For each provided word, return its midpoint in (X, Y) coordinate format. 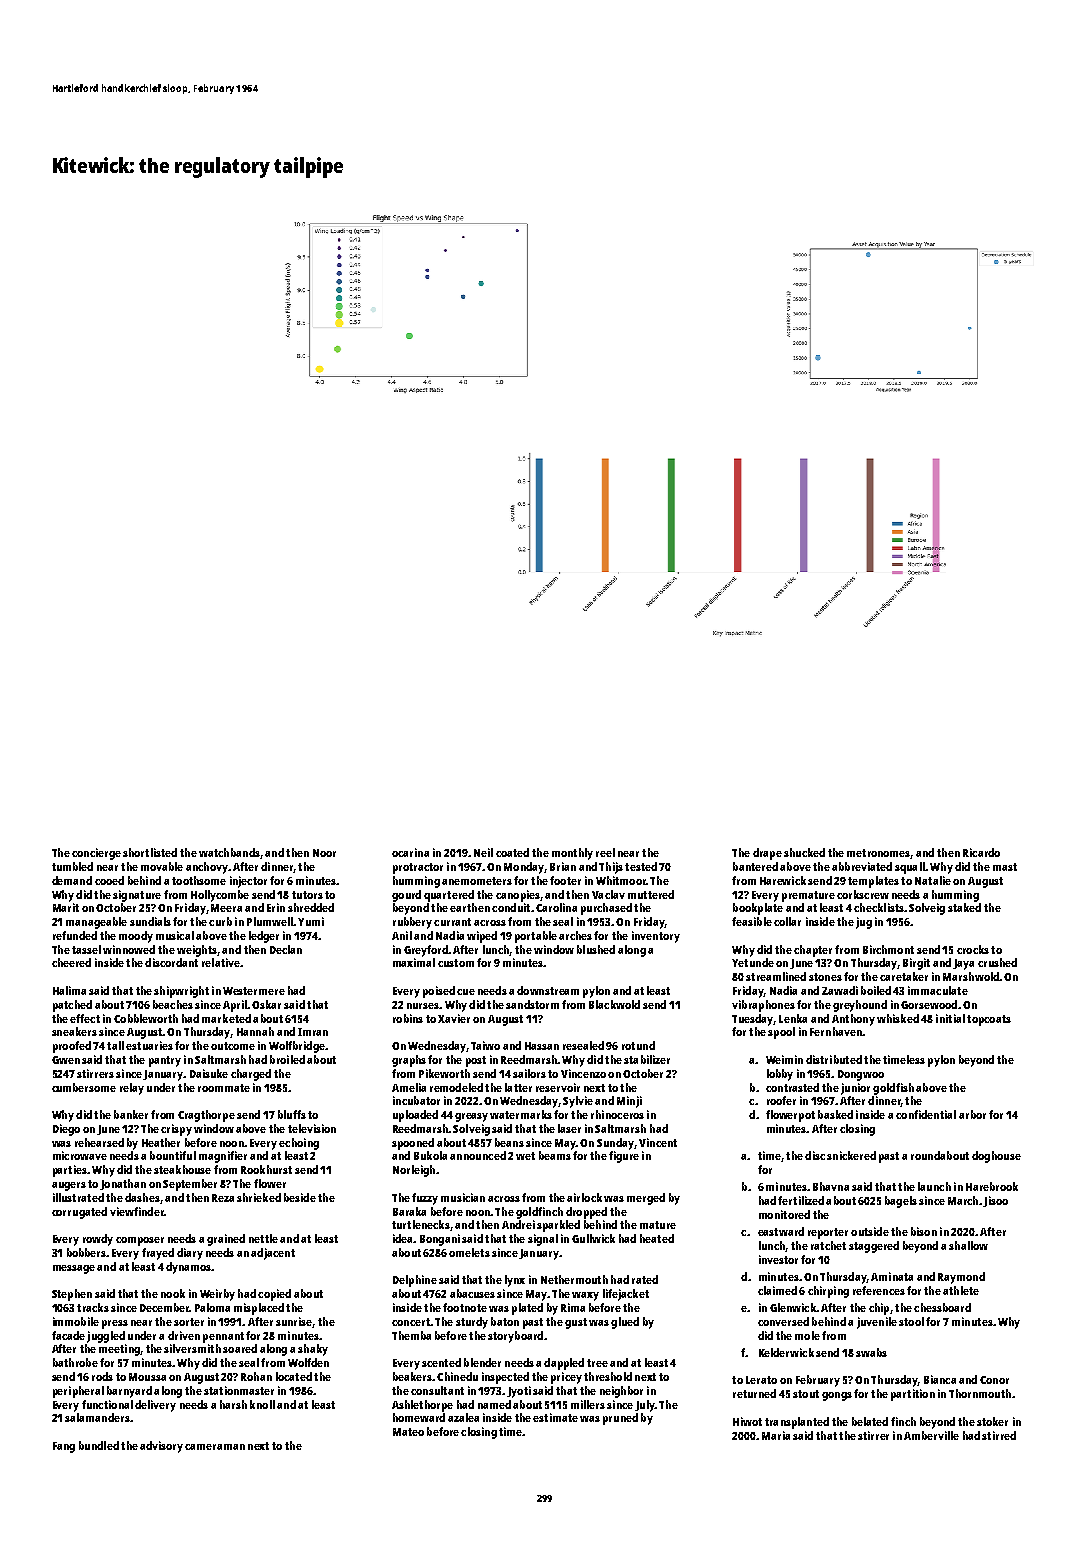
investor (778, 1259)
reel (605, 852)
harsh (233, 1404)
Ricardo (981, 852)
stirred (999, 1435)
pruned (620, 1419)
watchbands (229, 852)
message (74, 1269)
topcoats (989, 1020)
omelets (469, 1252)
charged (251, 1075)
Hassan (542, 1046)
